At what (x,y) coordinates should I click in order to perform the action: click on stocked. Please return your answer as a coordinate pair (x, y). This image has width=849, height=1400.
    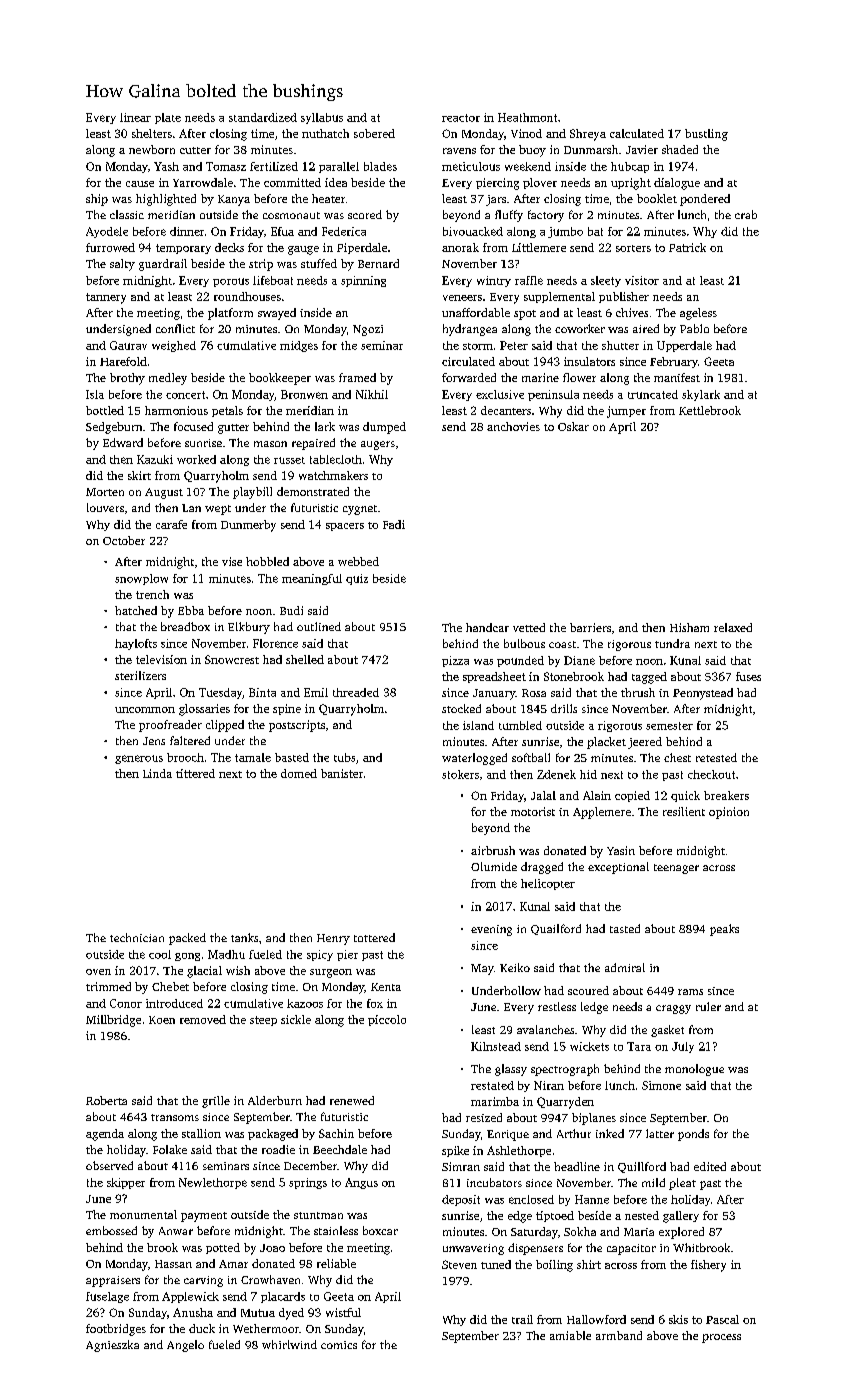
    Looking at the image, I should click on (461, 708).
